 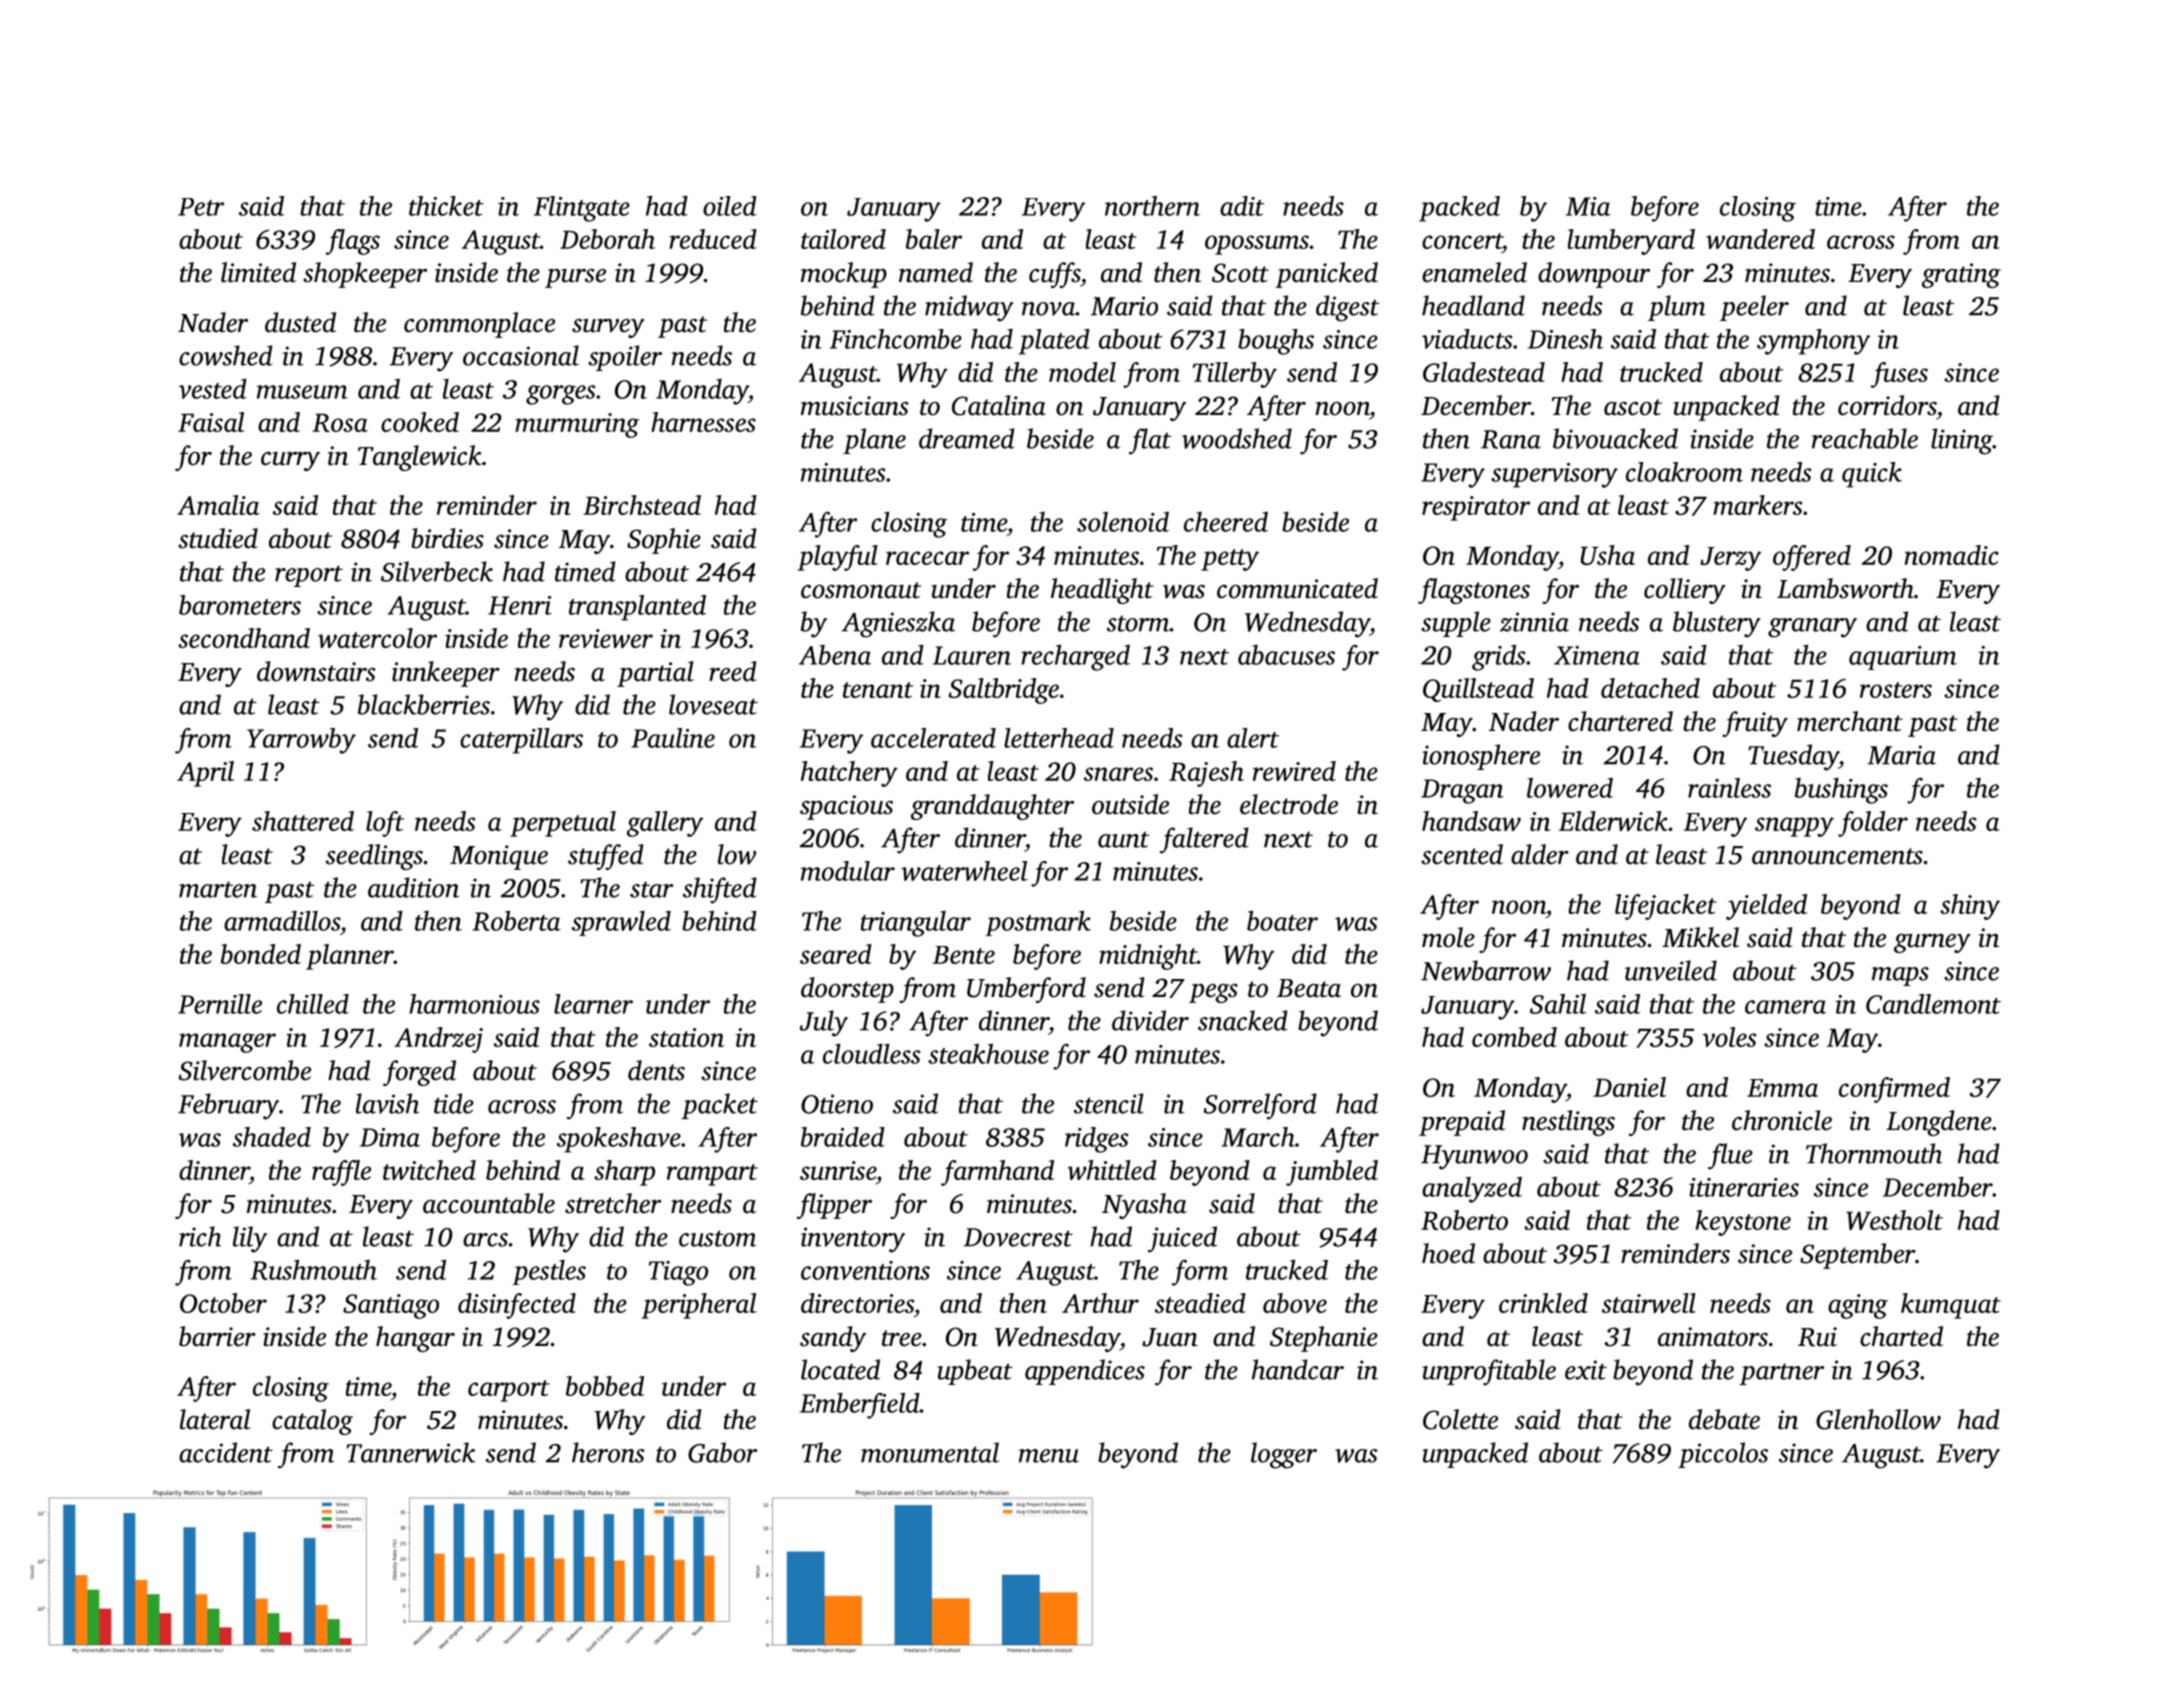 I want to click on mockup, so click(x=844, y=275).
